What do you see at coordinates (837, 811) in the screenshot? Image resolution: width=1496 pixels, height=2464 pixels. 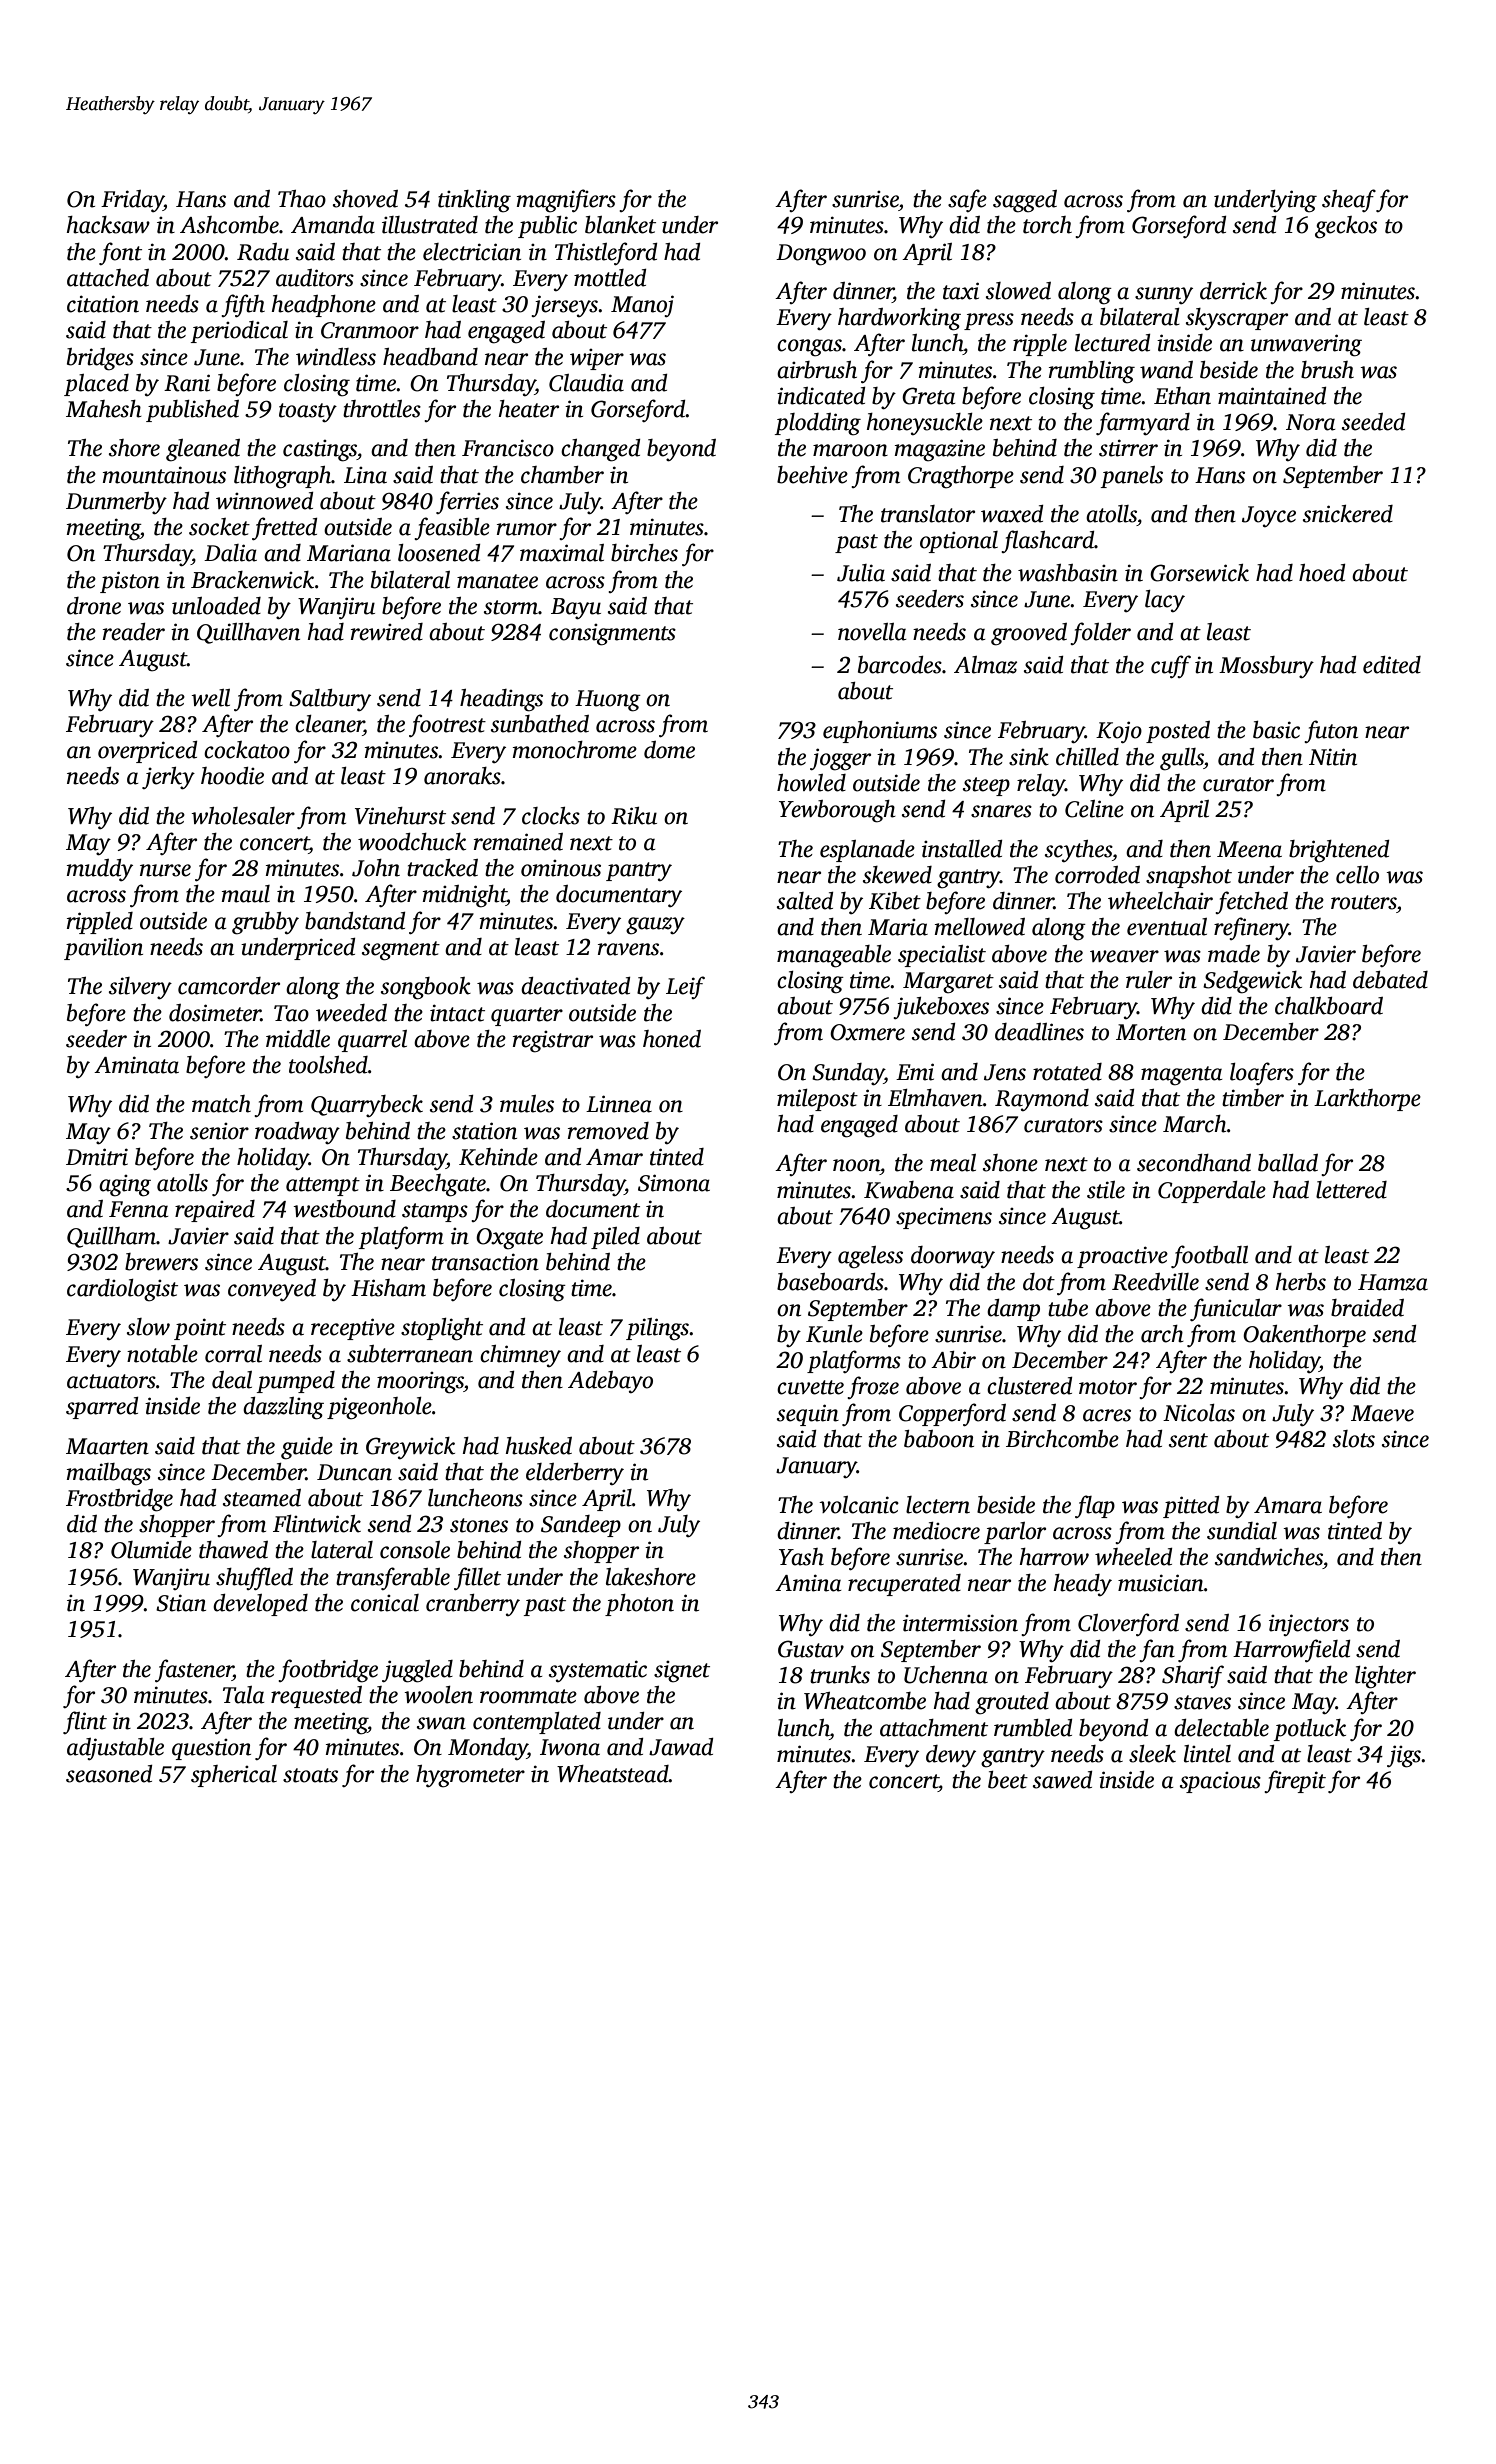 I see `Yewborough` at bounding box center [837, 811].
